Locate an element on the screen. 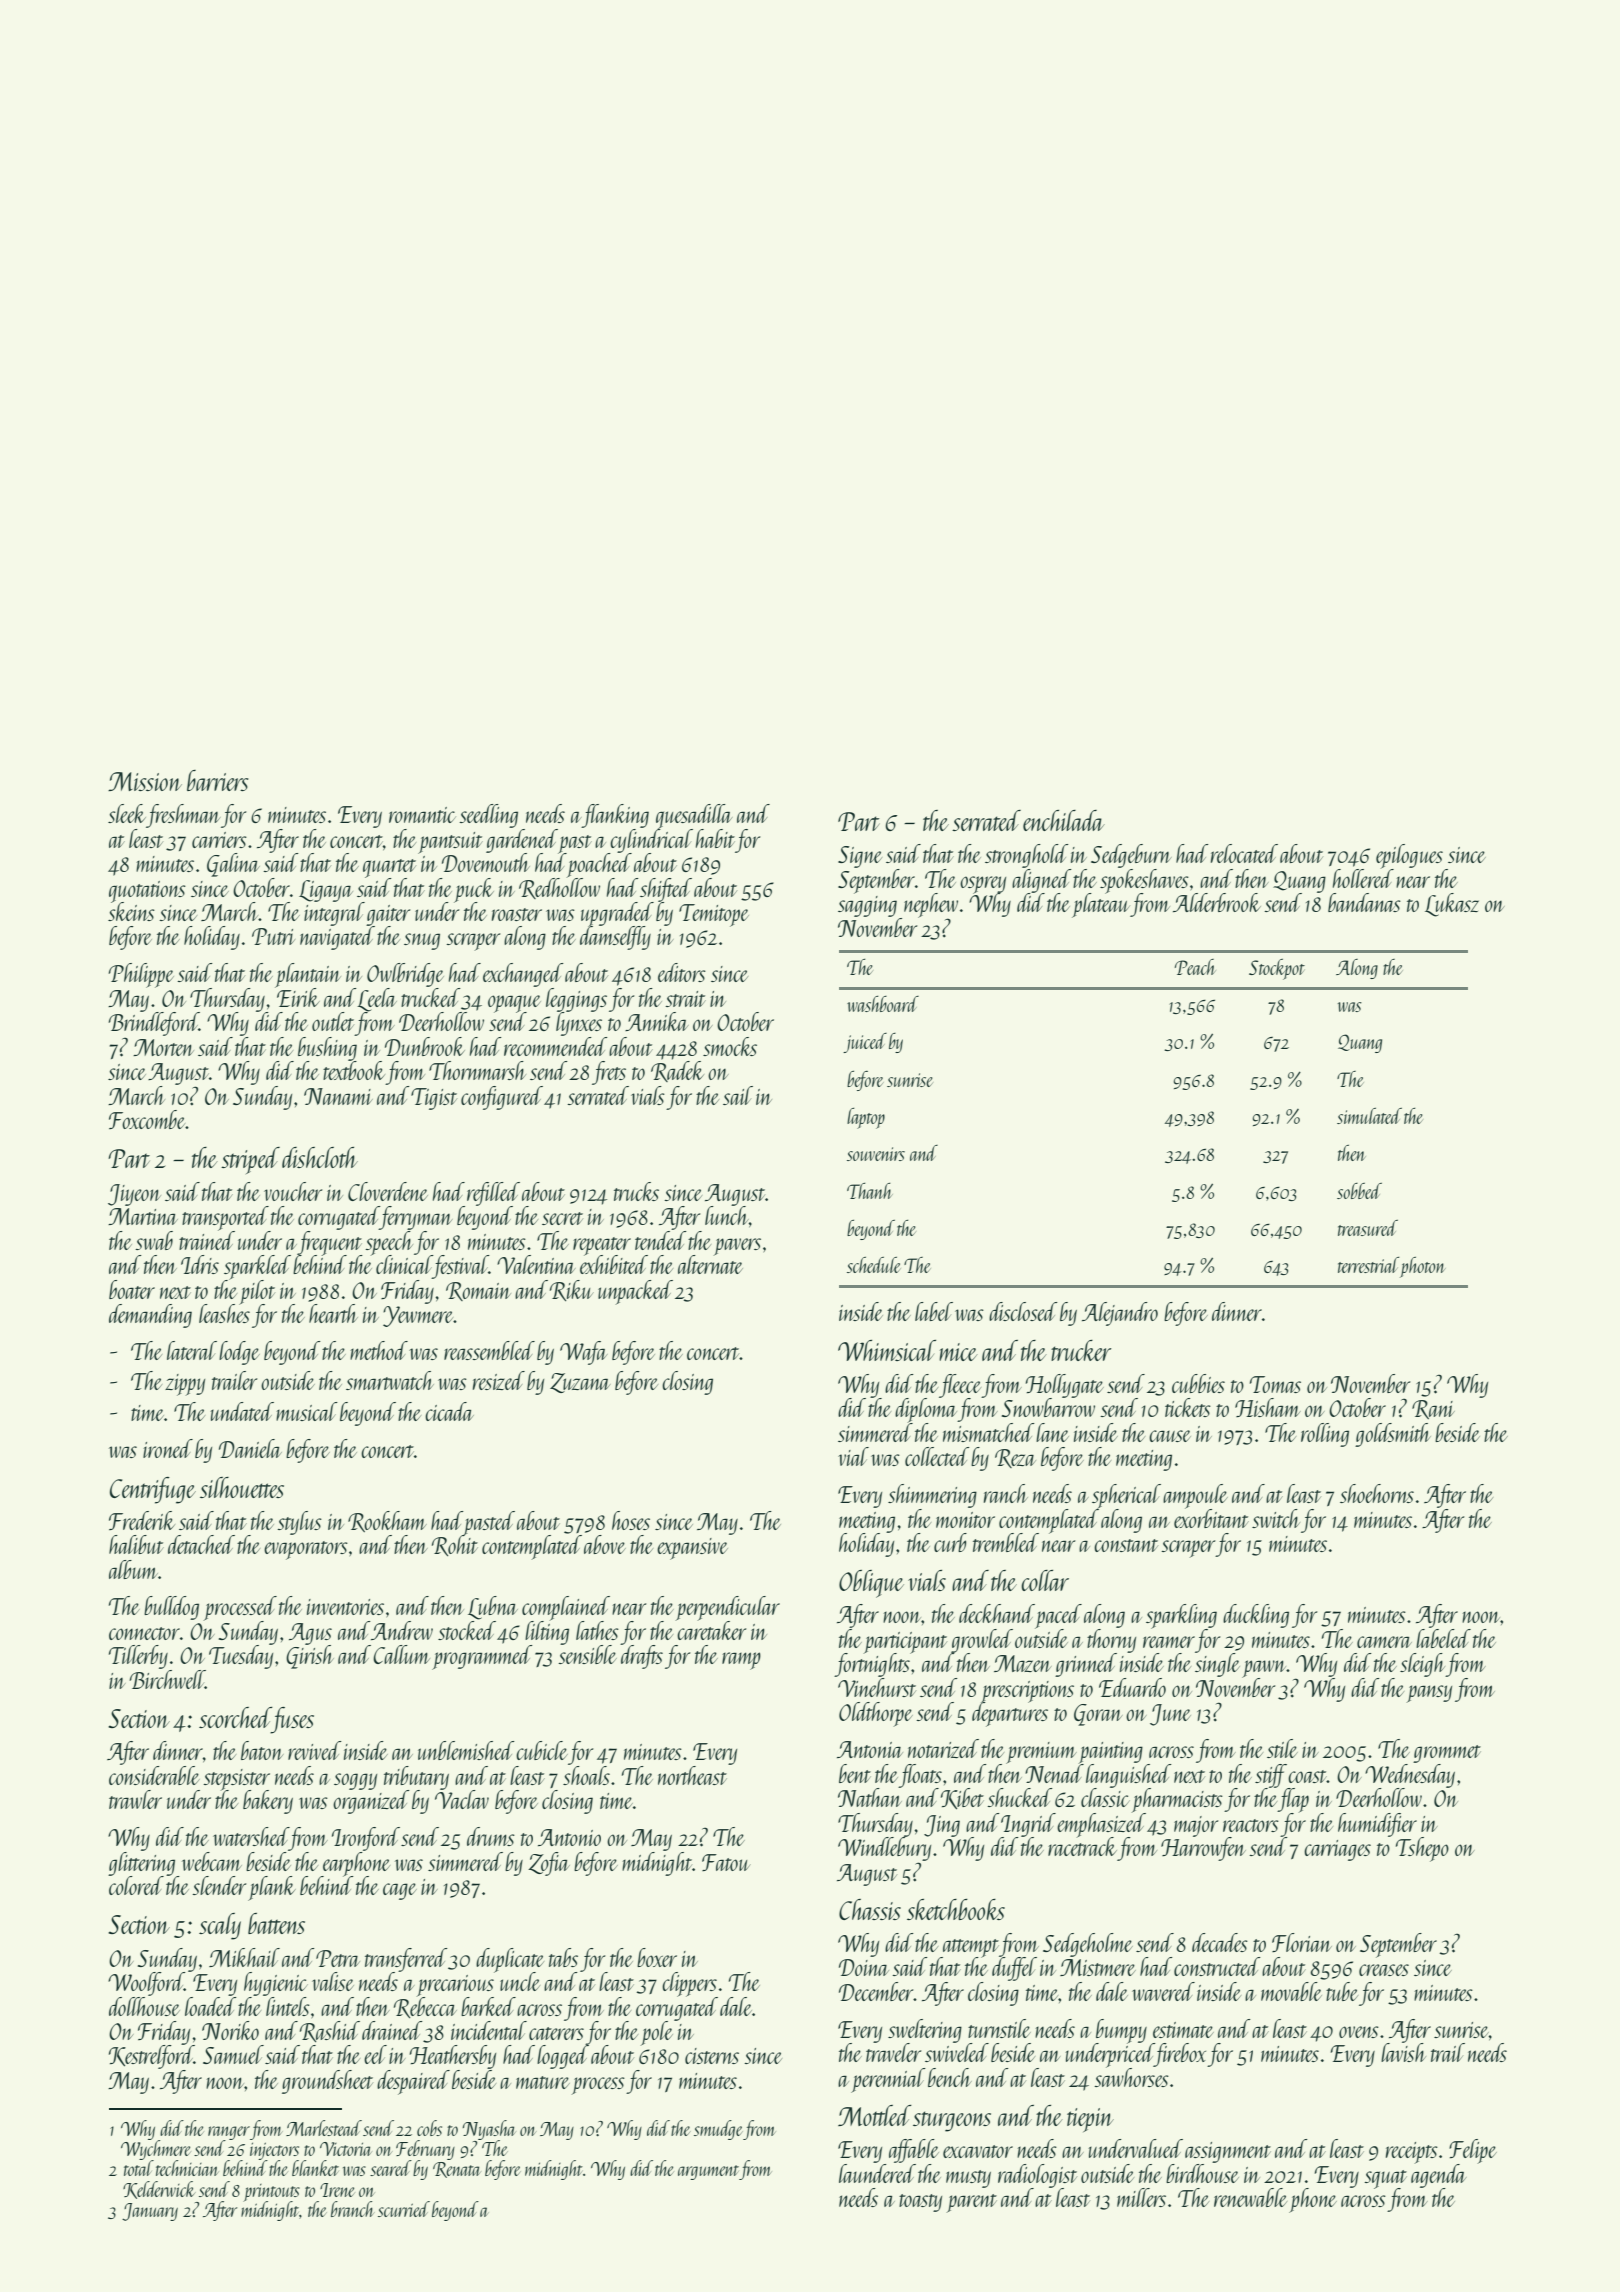 Image resolution: width=1620 pixels, height=2292 pixels. fleece is located at coordinates (960, 1386).
